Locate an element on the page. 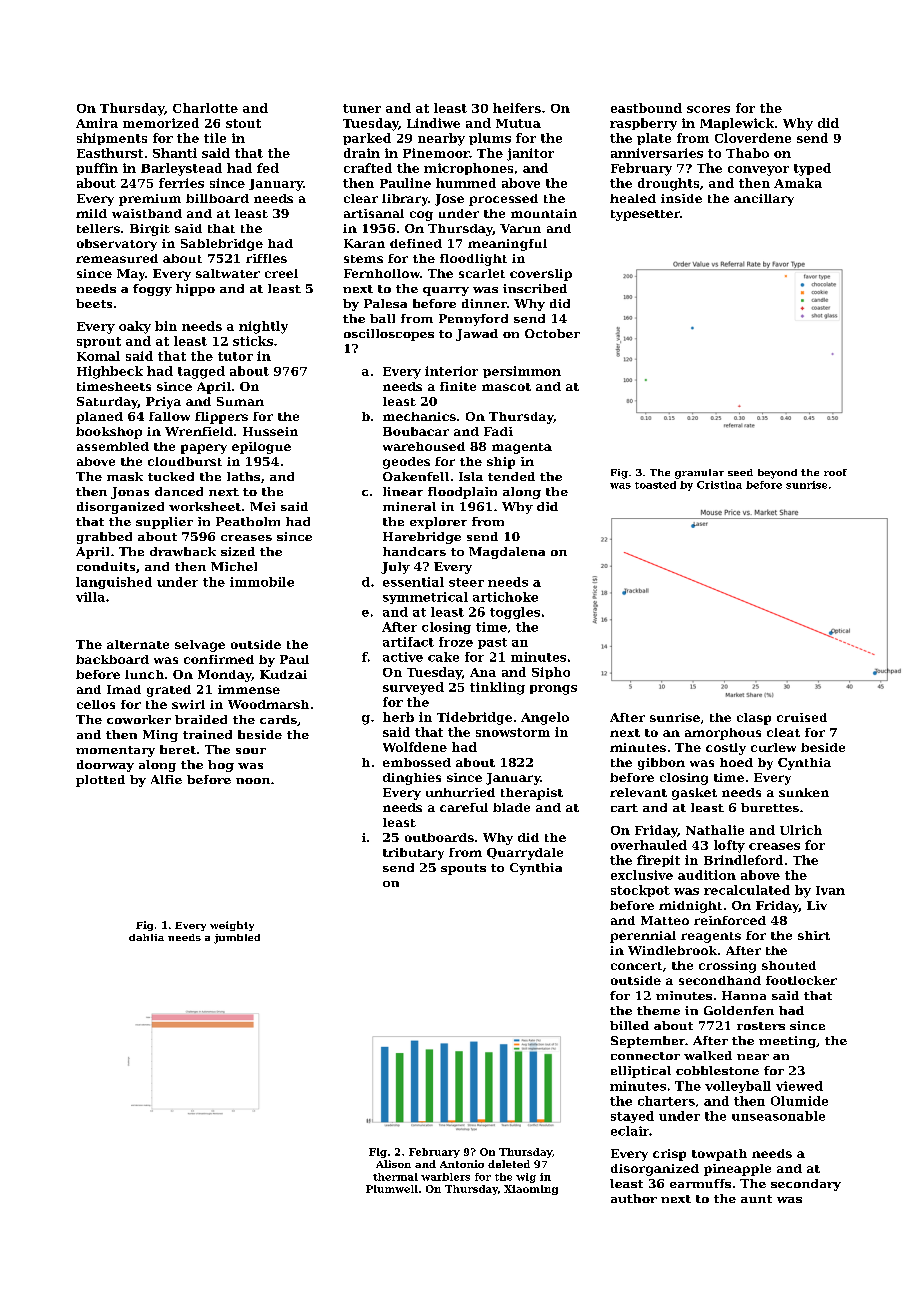  herb is located at coordinates (398, 717).
